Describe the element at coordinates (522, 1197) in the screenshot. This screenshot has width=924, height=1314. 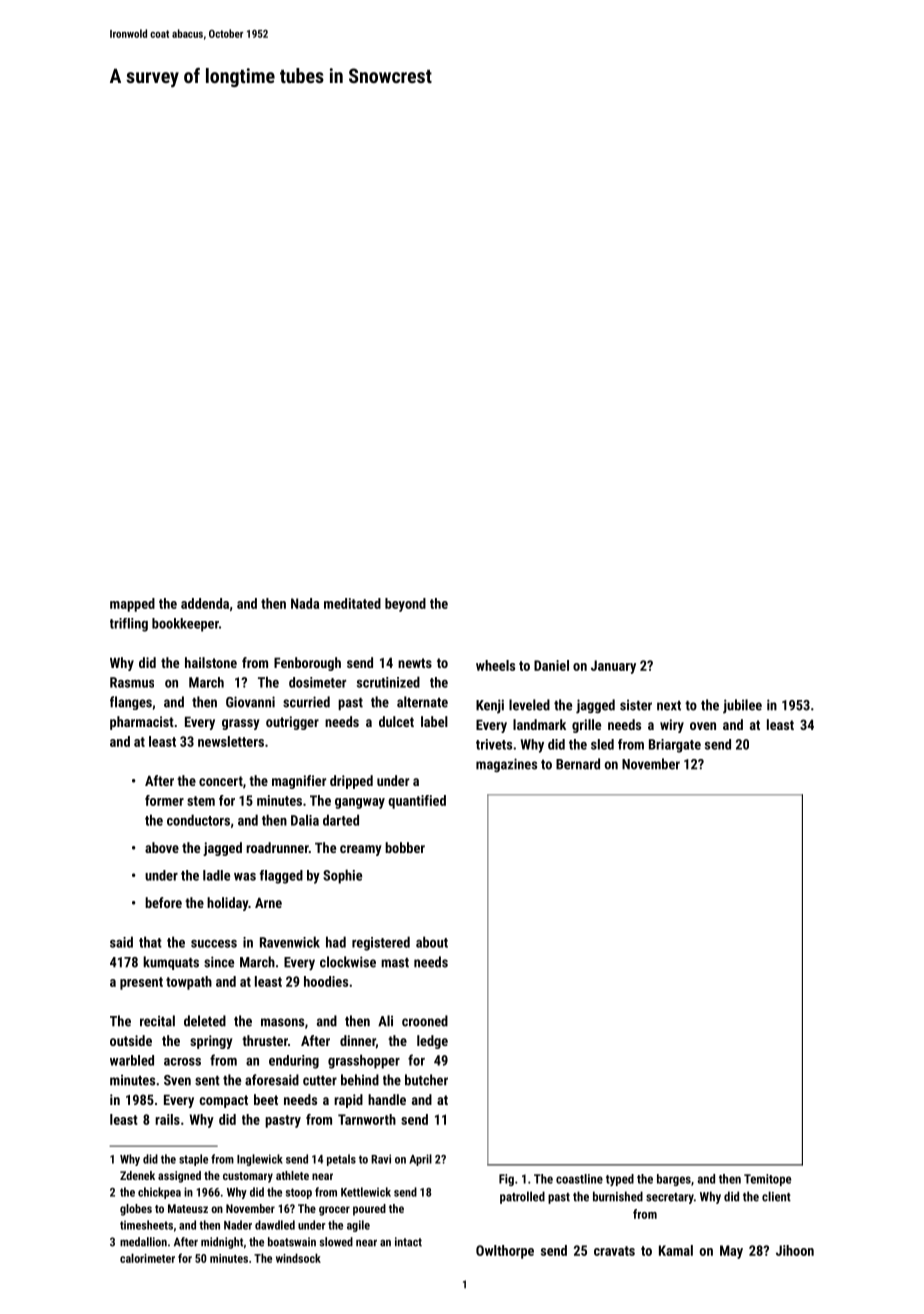
I see `patrolled` at that location.
